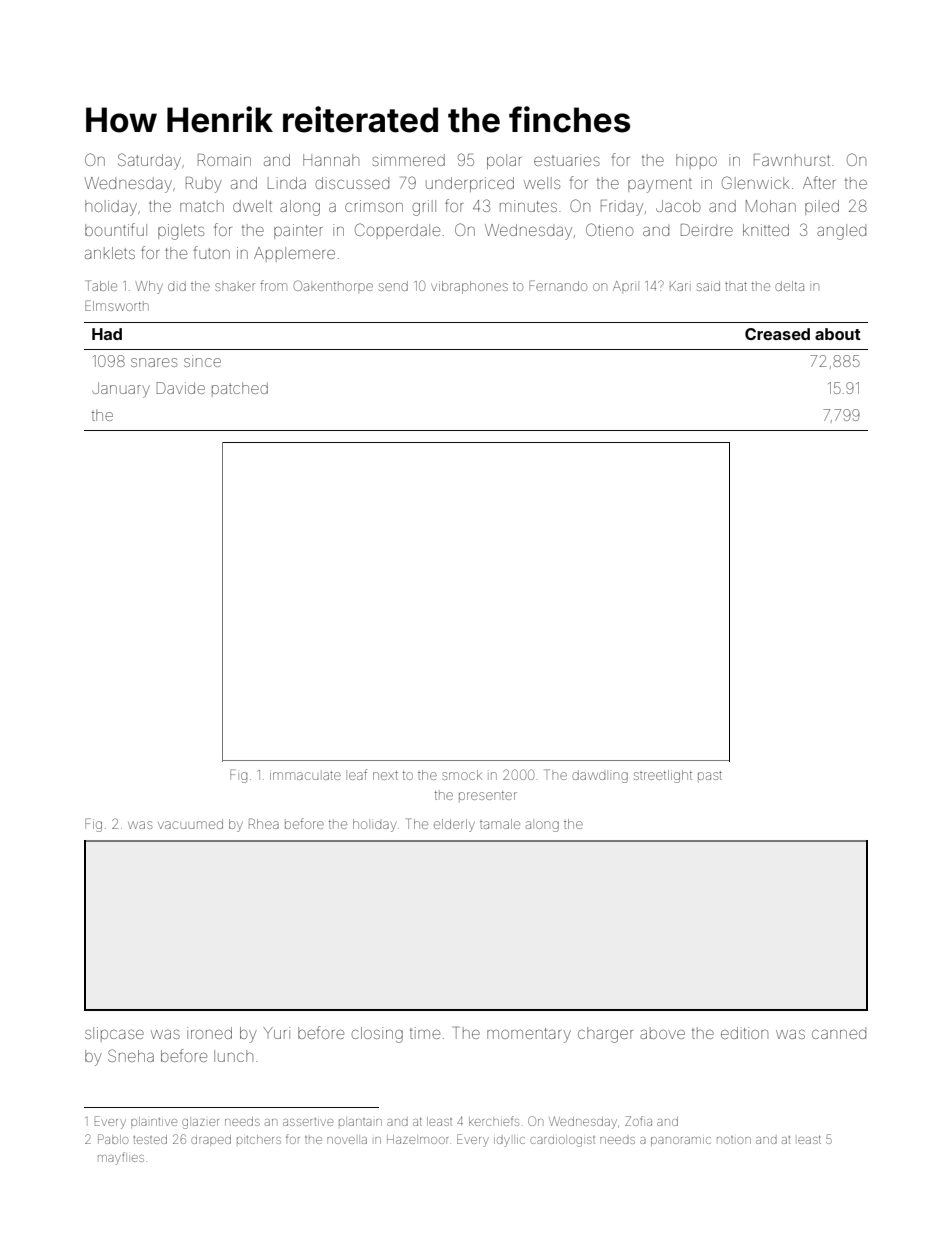  I want to click on simmered, so click(408, 160).
